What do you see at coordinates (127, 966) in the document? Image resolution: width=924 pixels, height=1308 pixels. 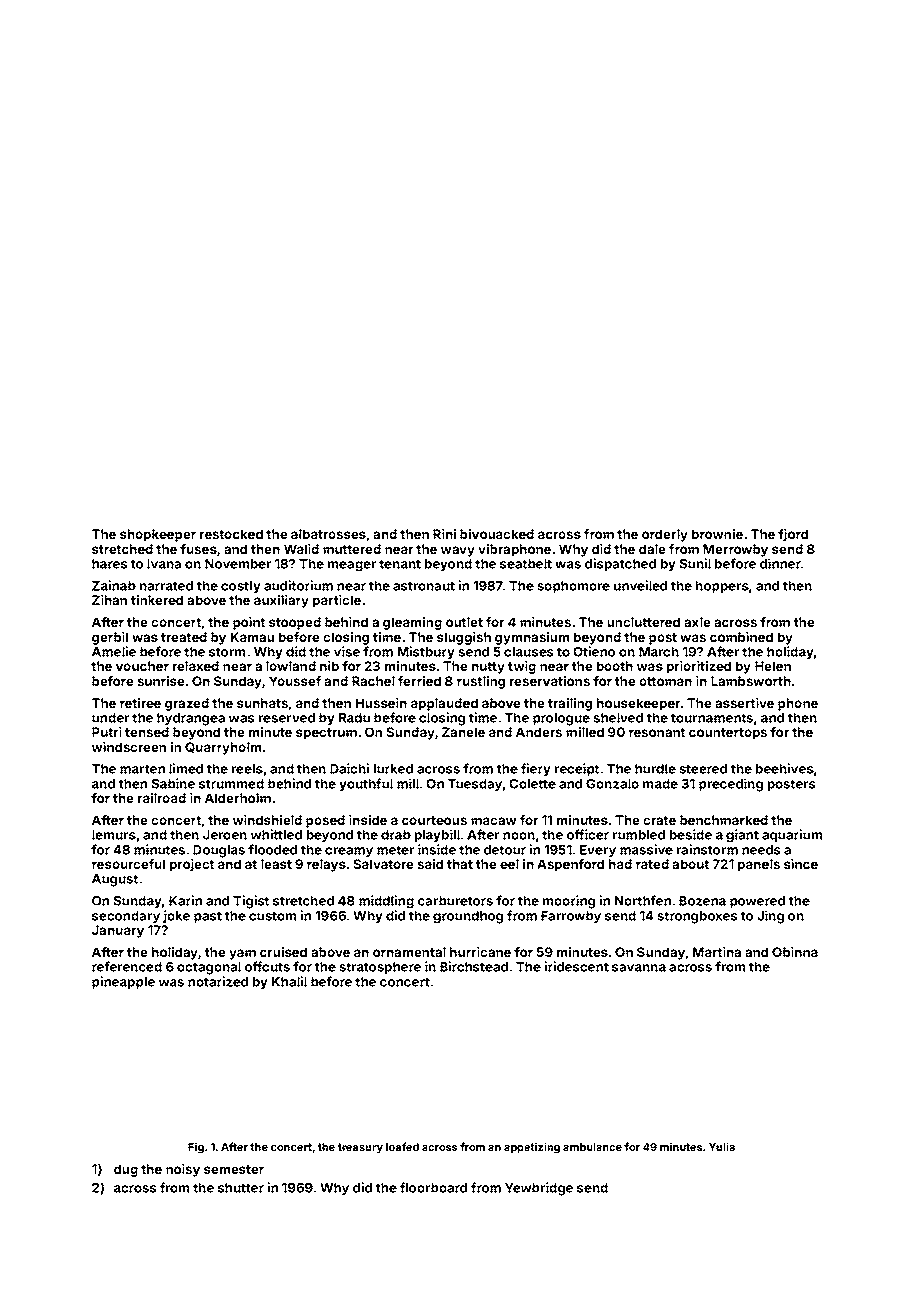 I see `referenced` at bounding box center [127, 966].
